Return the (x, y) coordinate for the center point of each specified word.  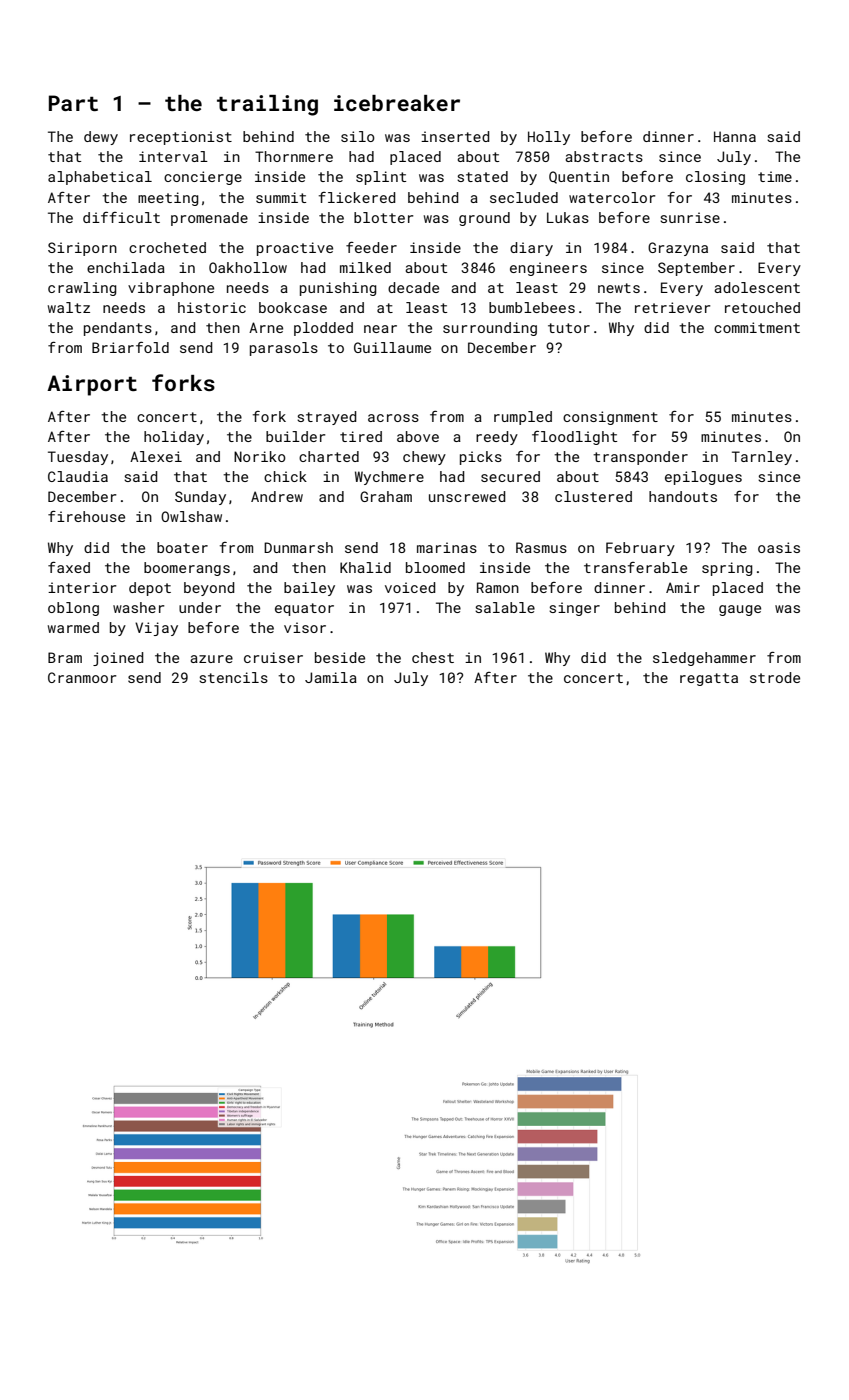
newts (619, 288)
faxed (69, 567)
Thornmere (294, 156)
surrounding (490, 329)
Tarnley (762, 458)
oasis (779, 547)
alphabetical (100, 178)
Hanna (735, 136)
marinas (447, 547)
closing (715, 178)
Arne (266, 327)
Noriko (260, 456)
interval (173, 156)
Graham (386, 496)
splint (381, 178)
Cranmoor (82, 677)
